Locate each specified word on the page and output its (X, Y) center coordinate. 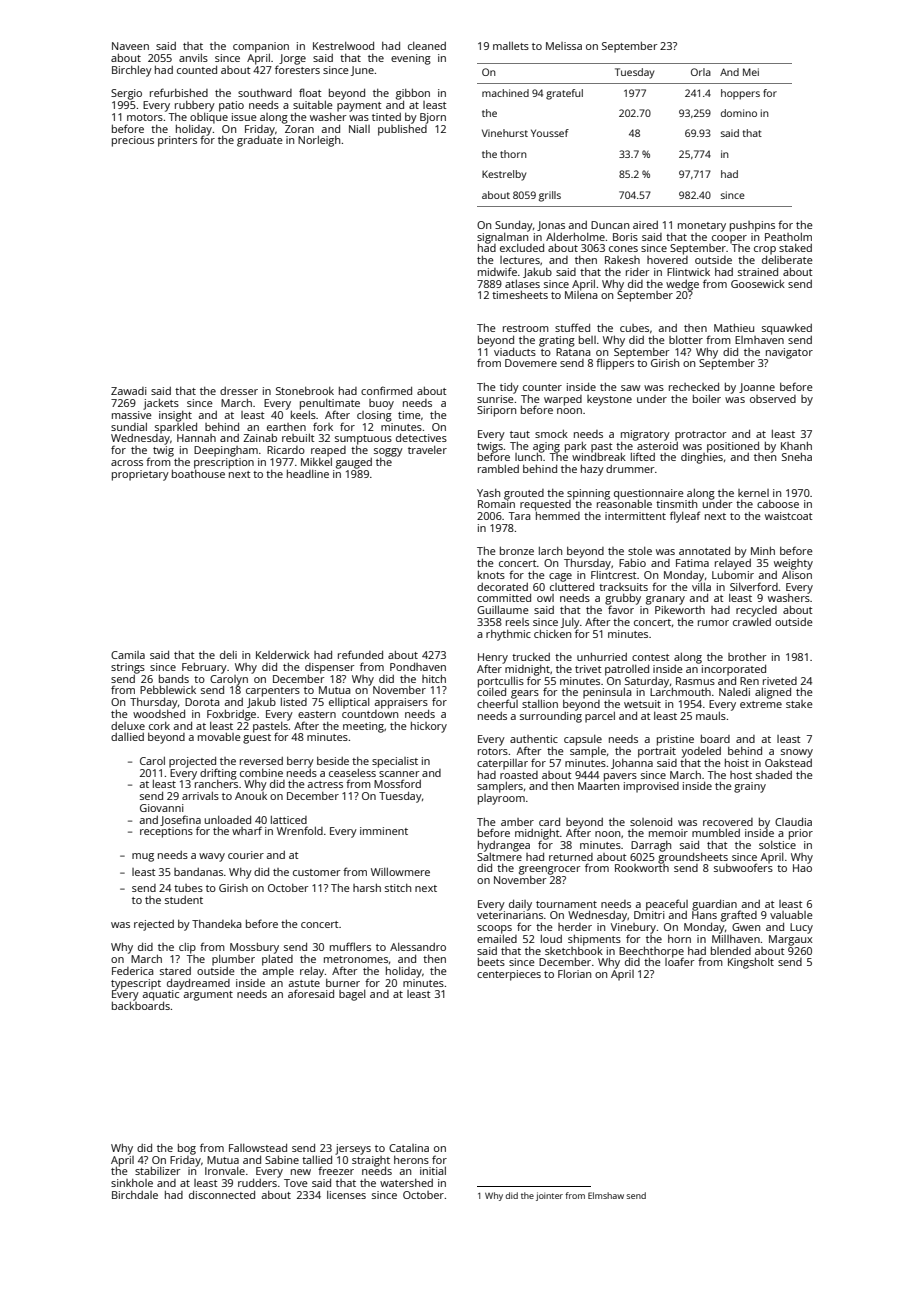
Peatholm (788, 237)
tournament (566, 904)
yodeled (701, 752)
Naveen (130, 46)
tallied (317, 1160)
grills (550, 196)
